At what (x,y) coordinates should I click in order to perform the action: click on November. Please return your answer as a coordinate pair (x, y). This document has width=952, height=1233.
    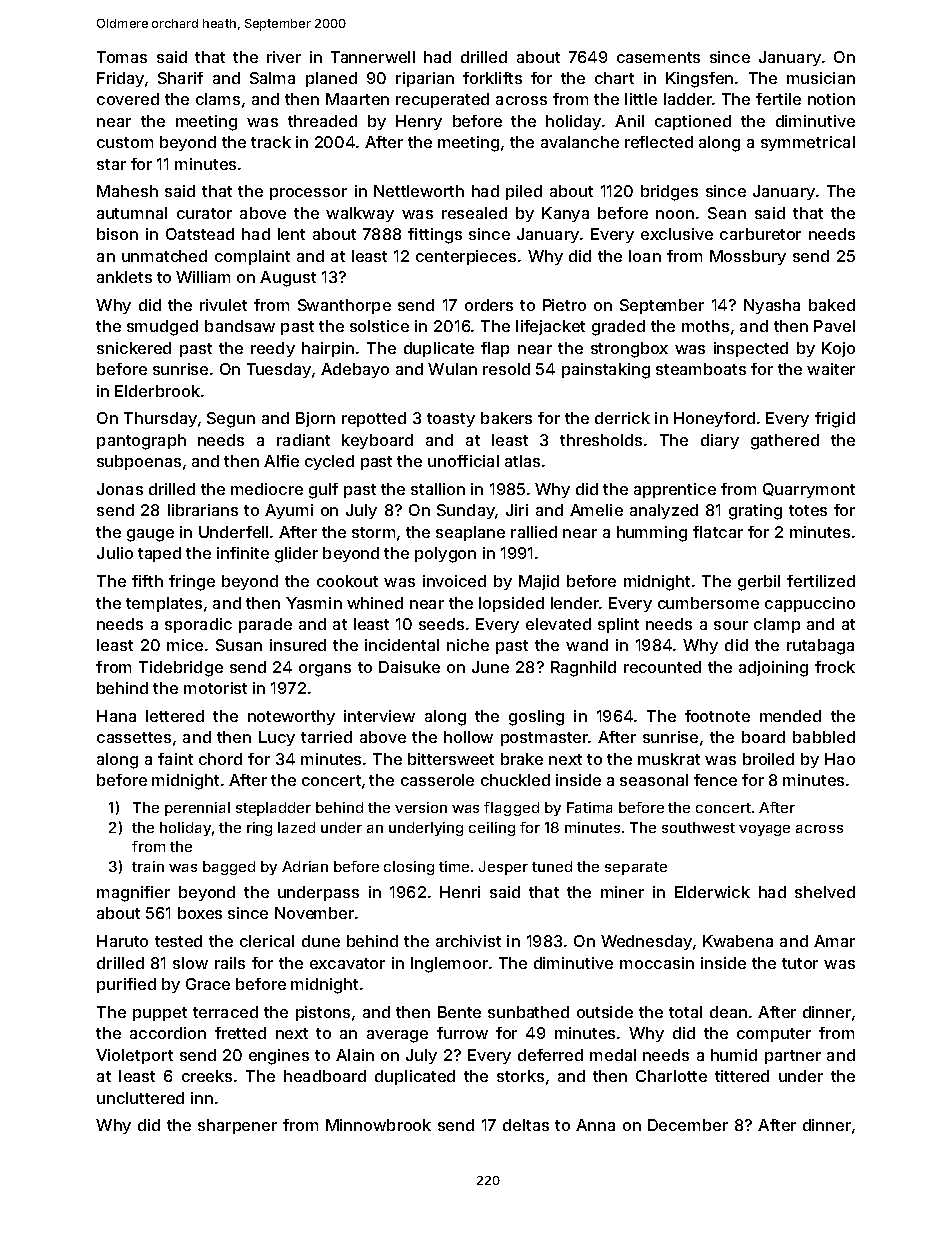
    Looking at the image, I should click on (314, 913).
